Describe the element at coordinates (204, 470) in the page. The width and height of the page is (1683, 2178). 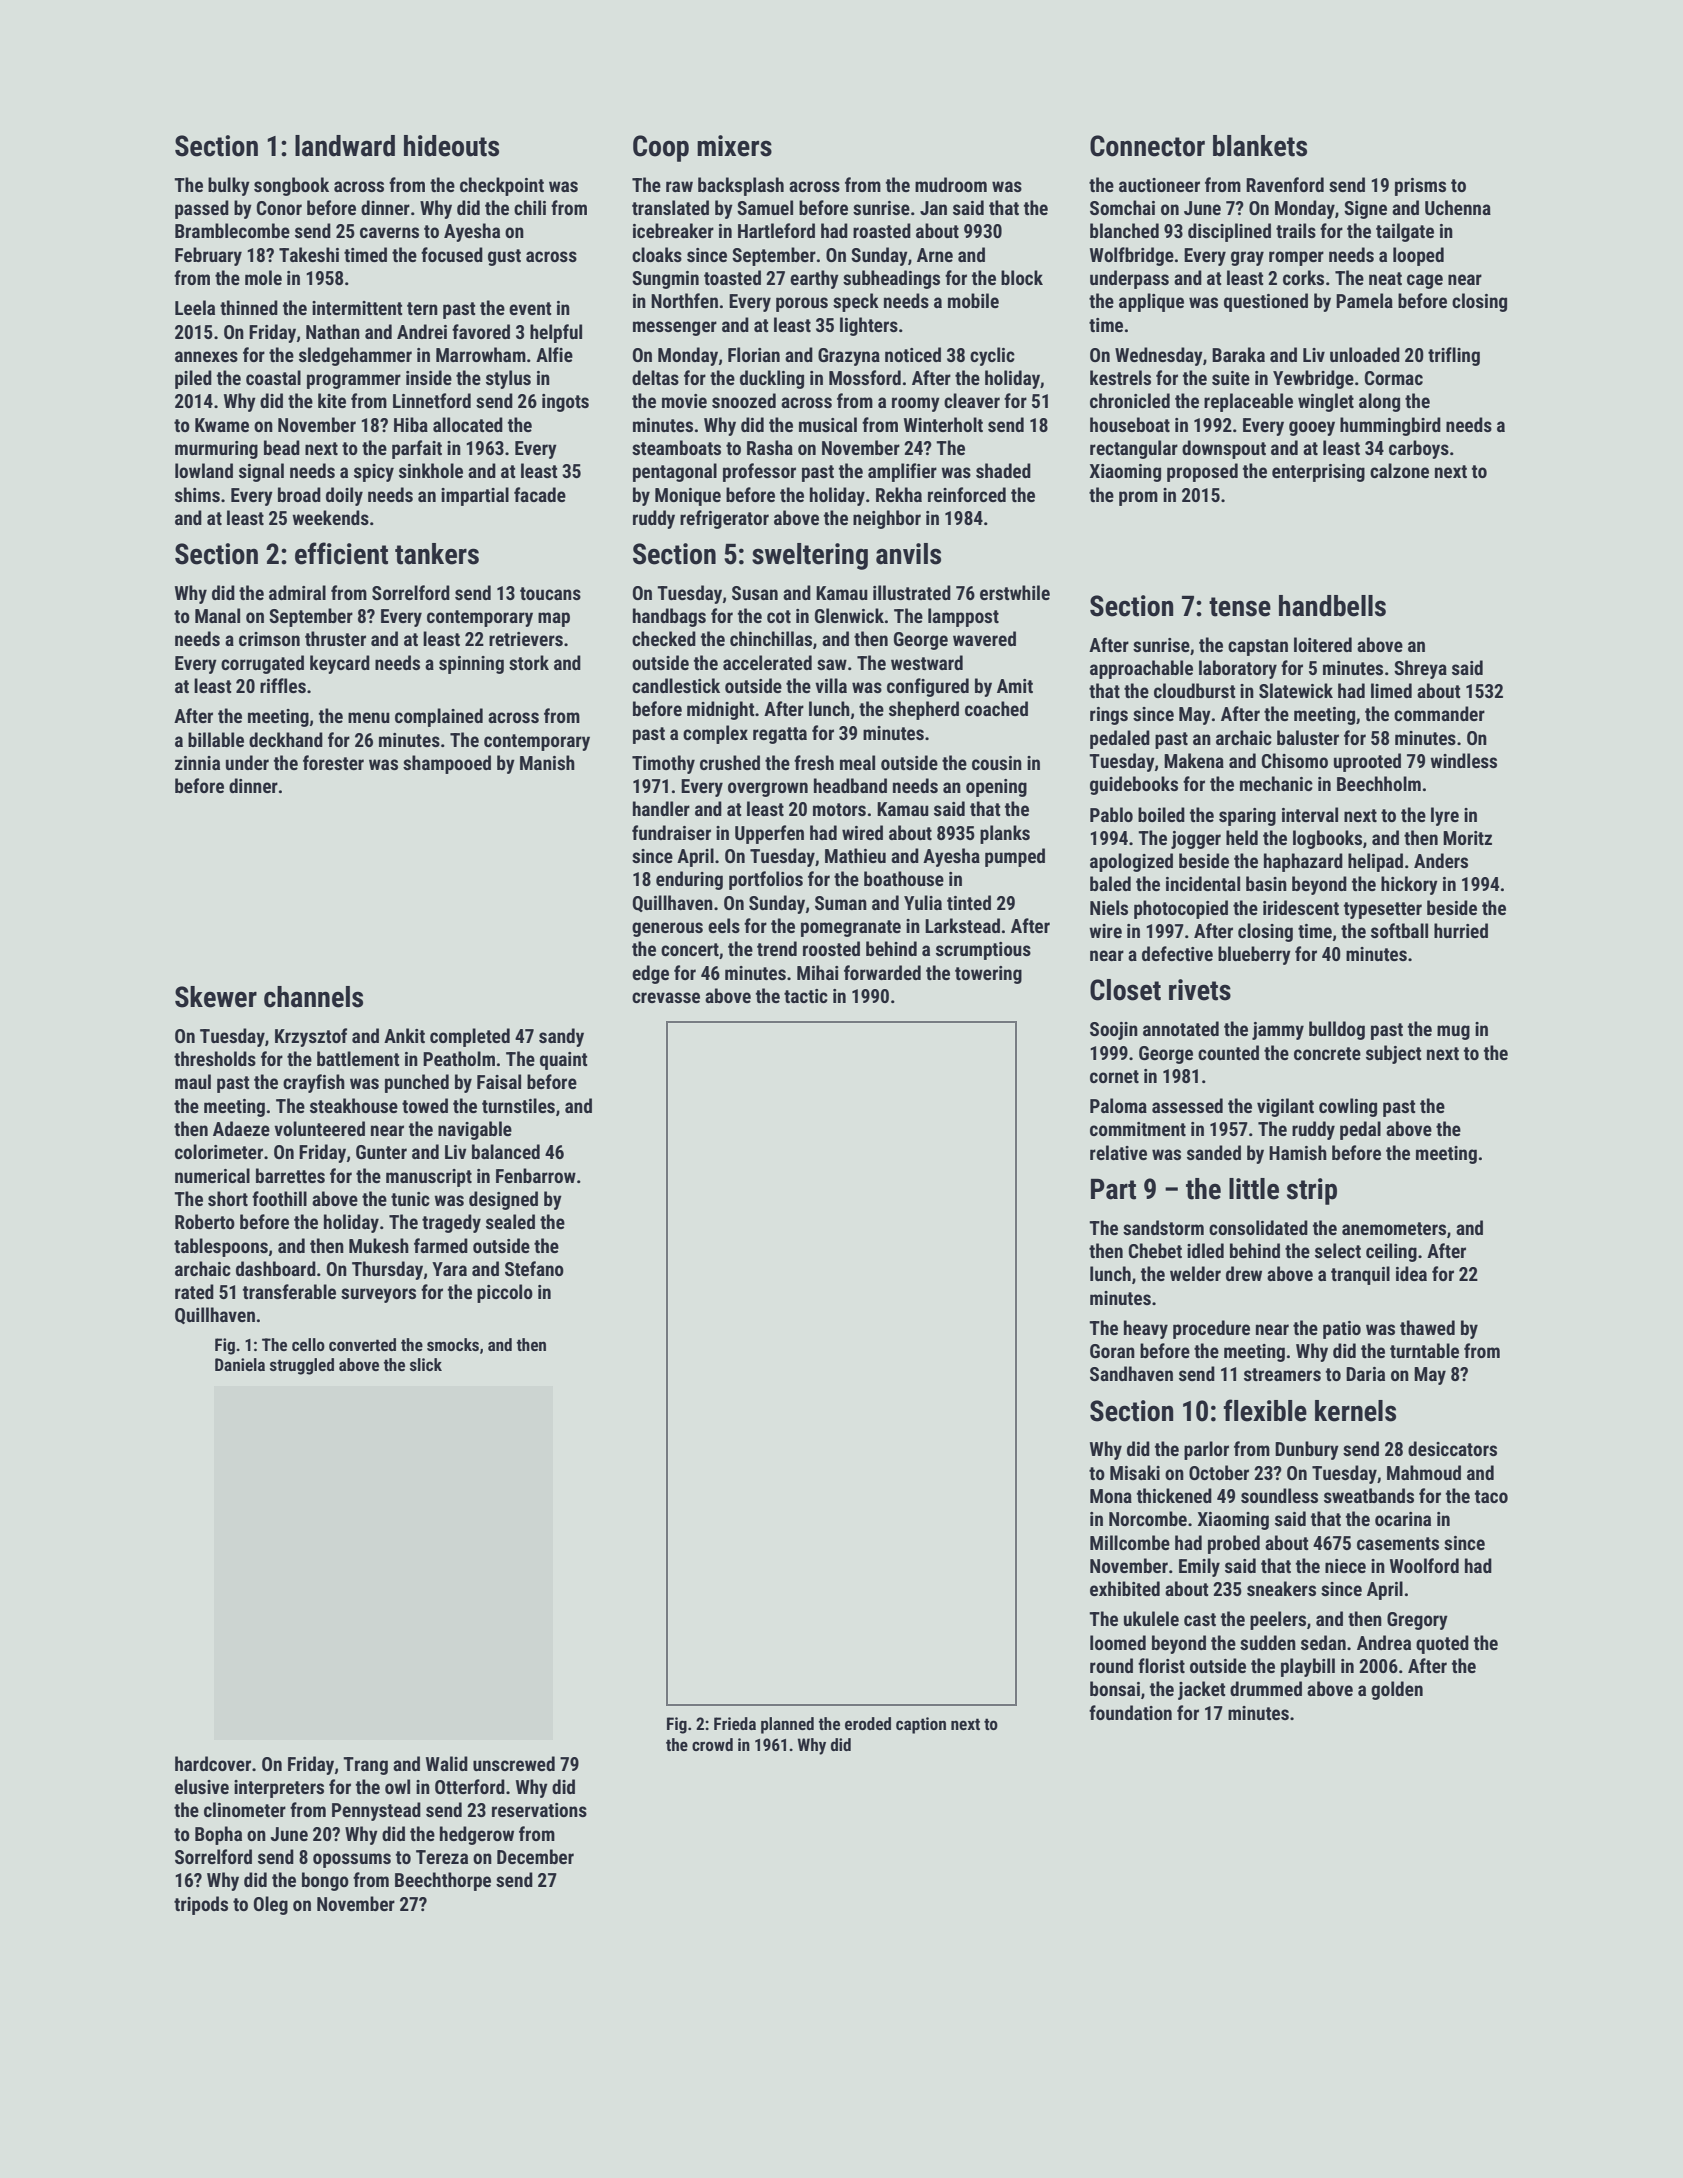
I see `lowland` at that location.
